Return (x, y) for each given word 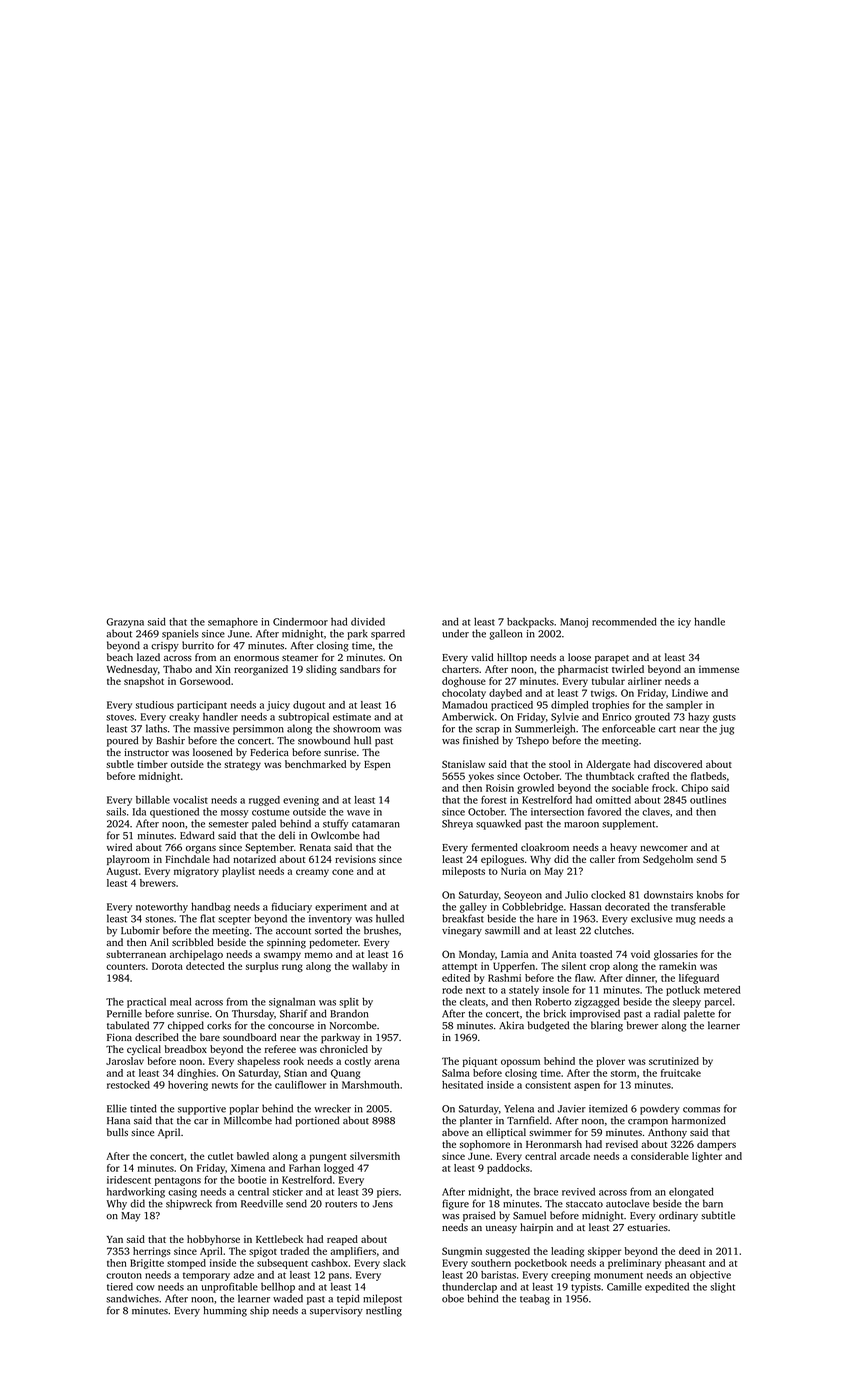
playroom (128, 860)
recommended (624, 621)
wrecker (332, 1108)
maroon (581, 825)
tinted (143, 1108)
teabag (535, 1299)
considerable (660, 1156)
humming (225, 1311)
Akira (511, 1025)
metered (722, 990)
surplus (262, 967)
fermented (495, 847)
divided (368, 622)
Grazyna (125, 623)
